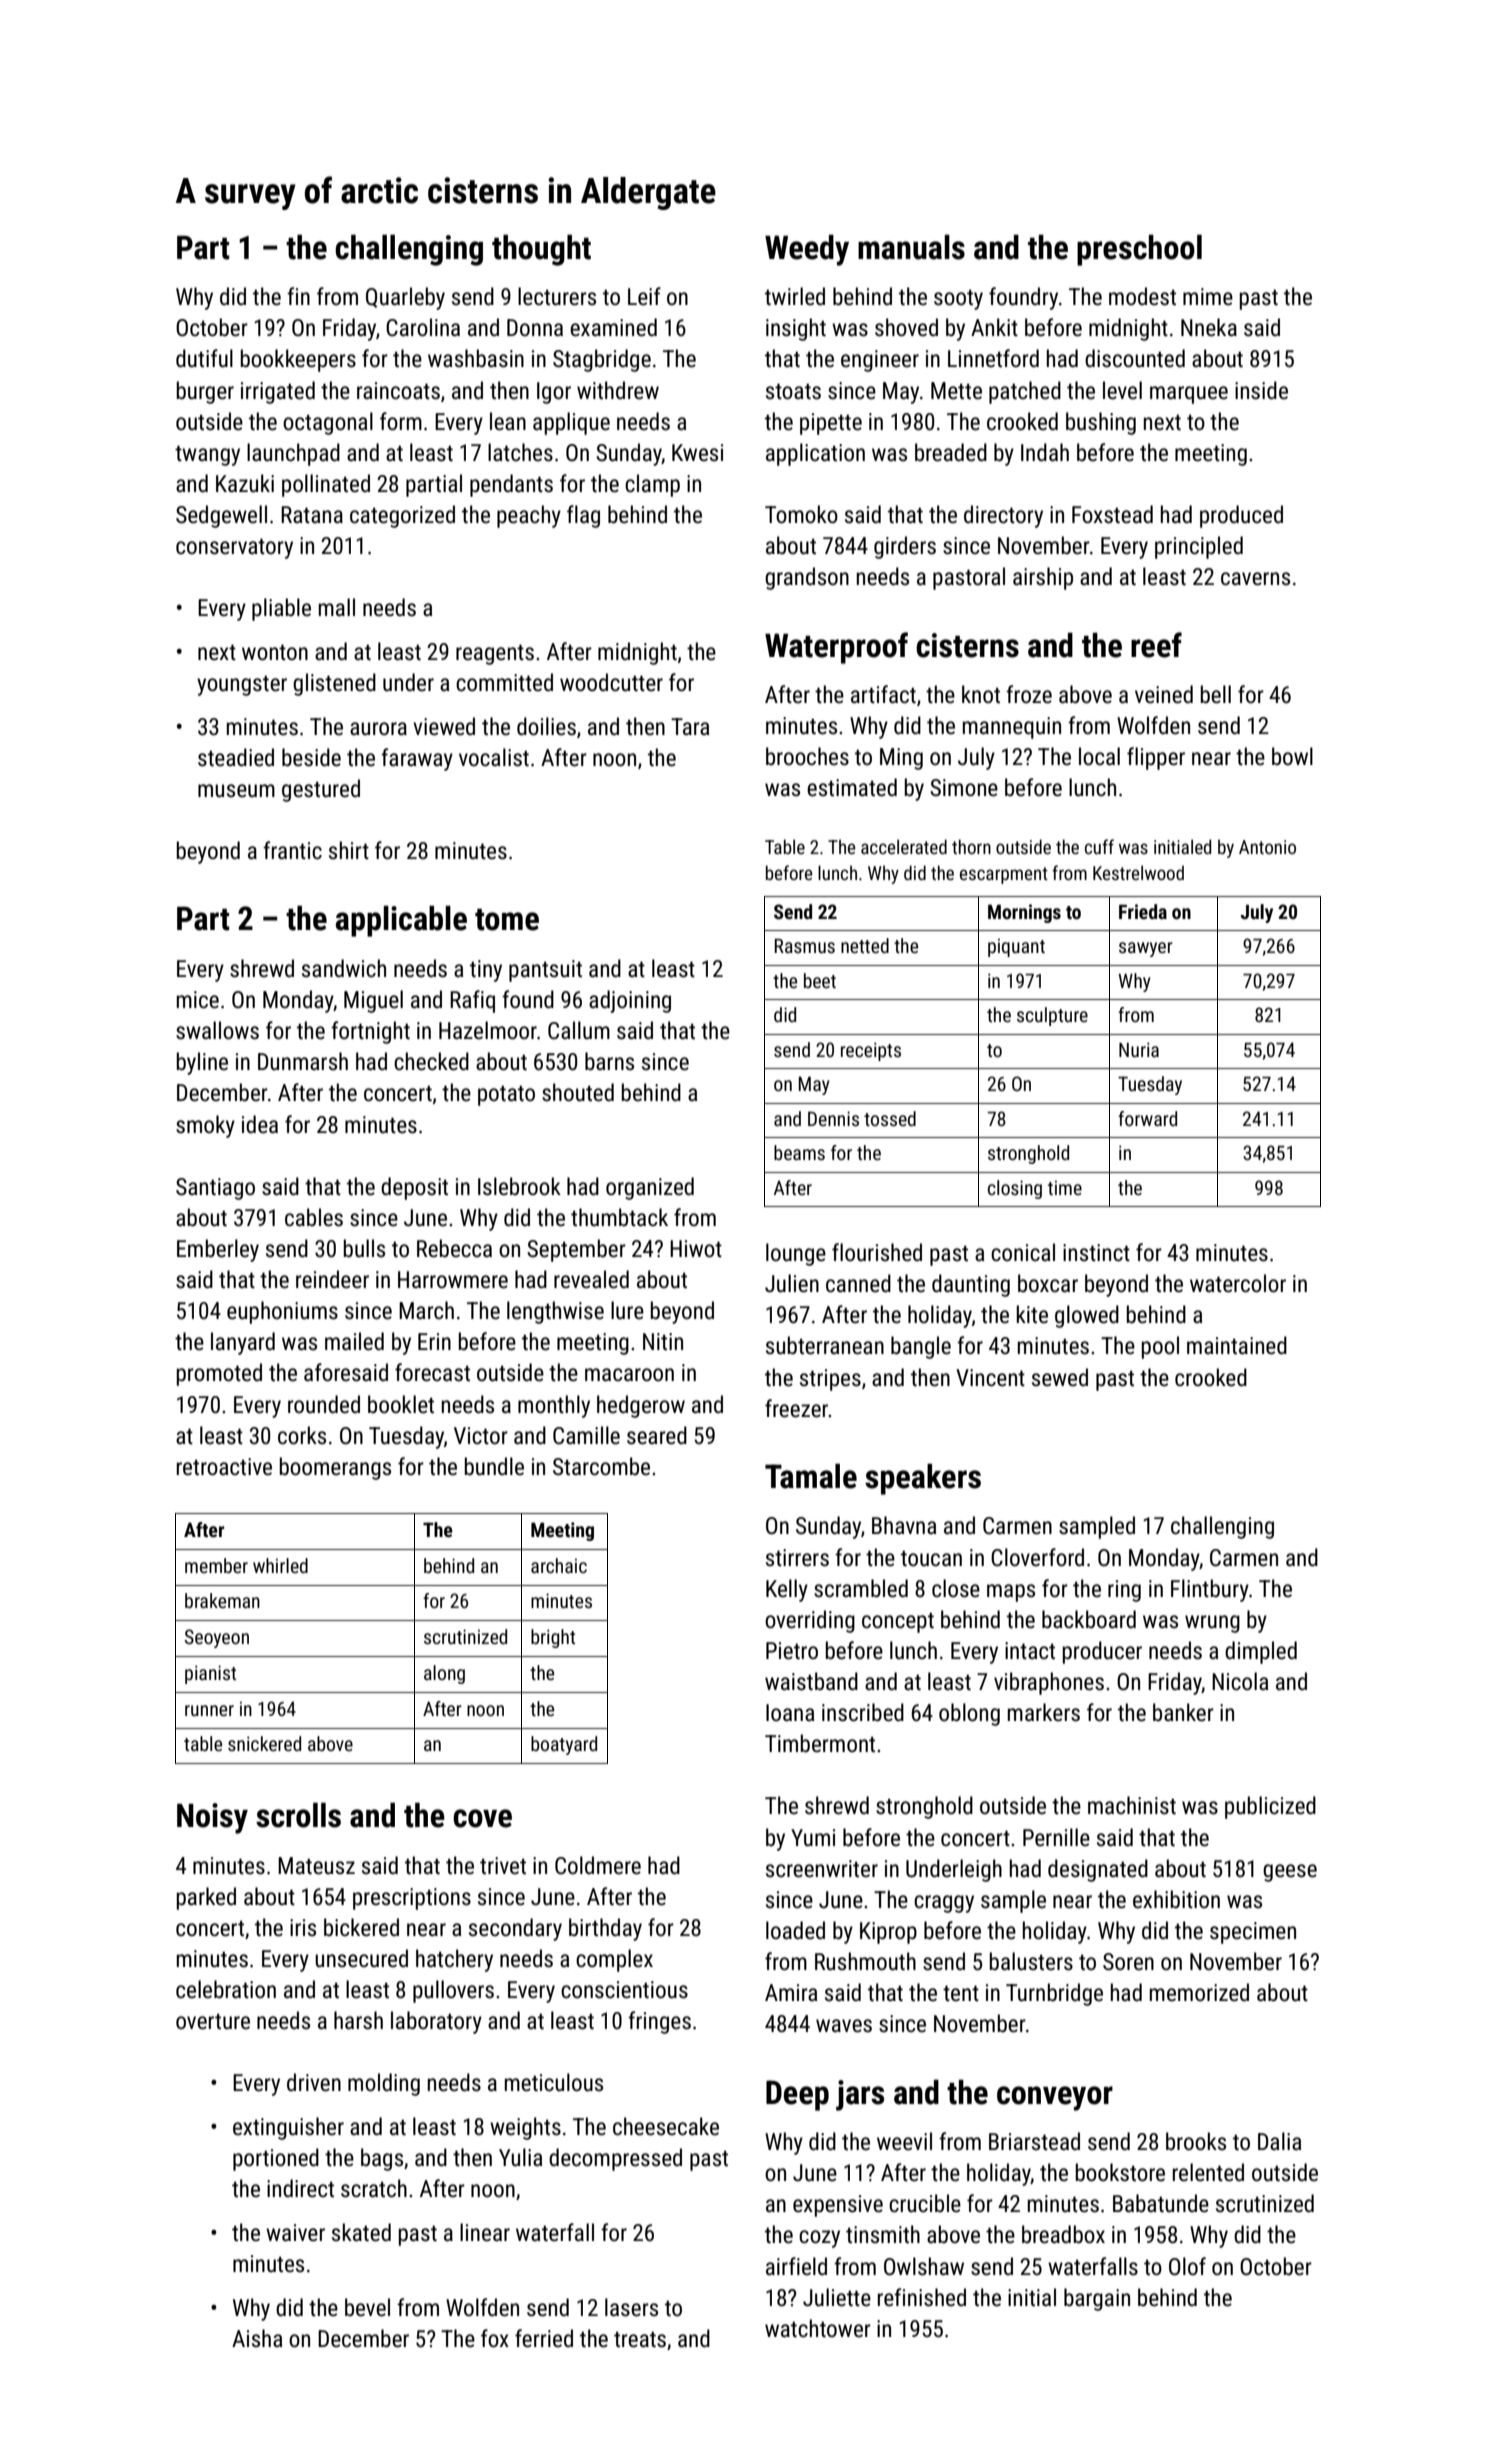 The width and height of the screenshot is (1496, 2464). What do you see at coordinates (807, 756) in the screenshot?
I see `brooches` at bounding box center [807, 756].
